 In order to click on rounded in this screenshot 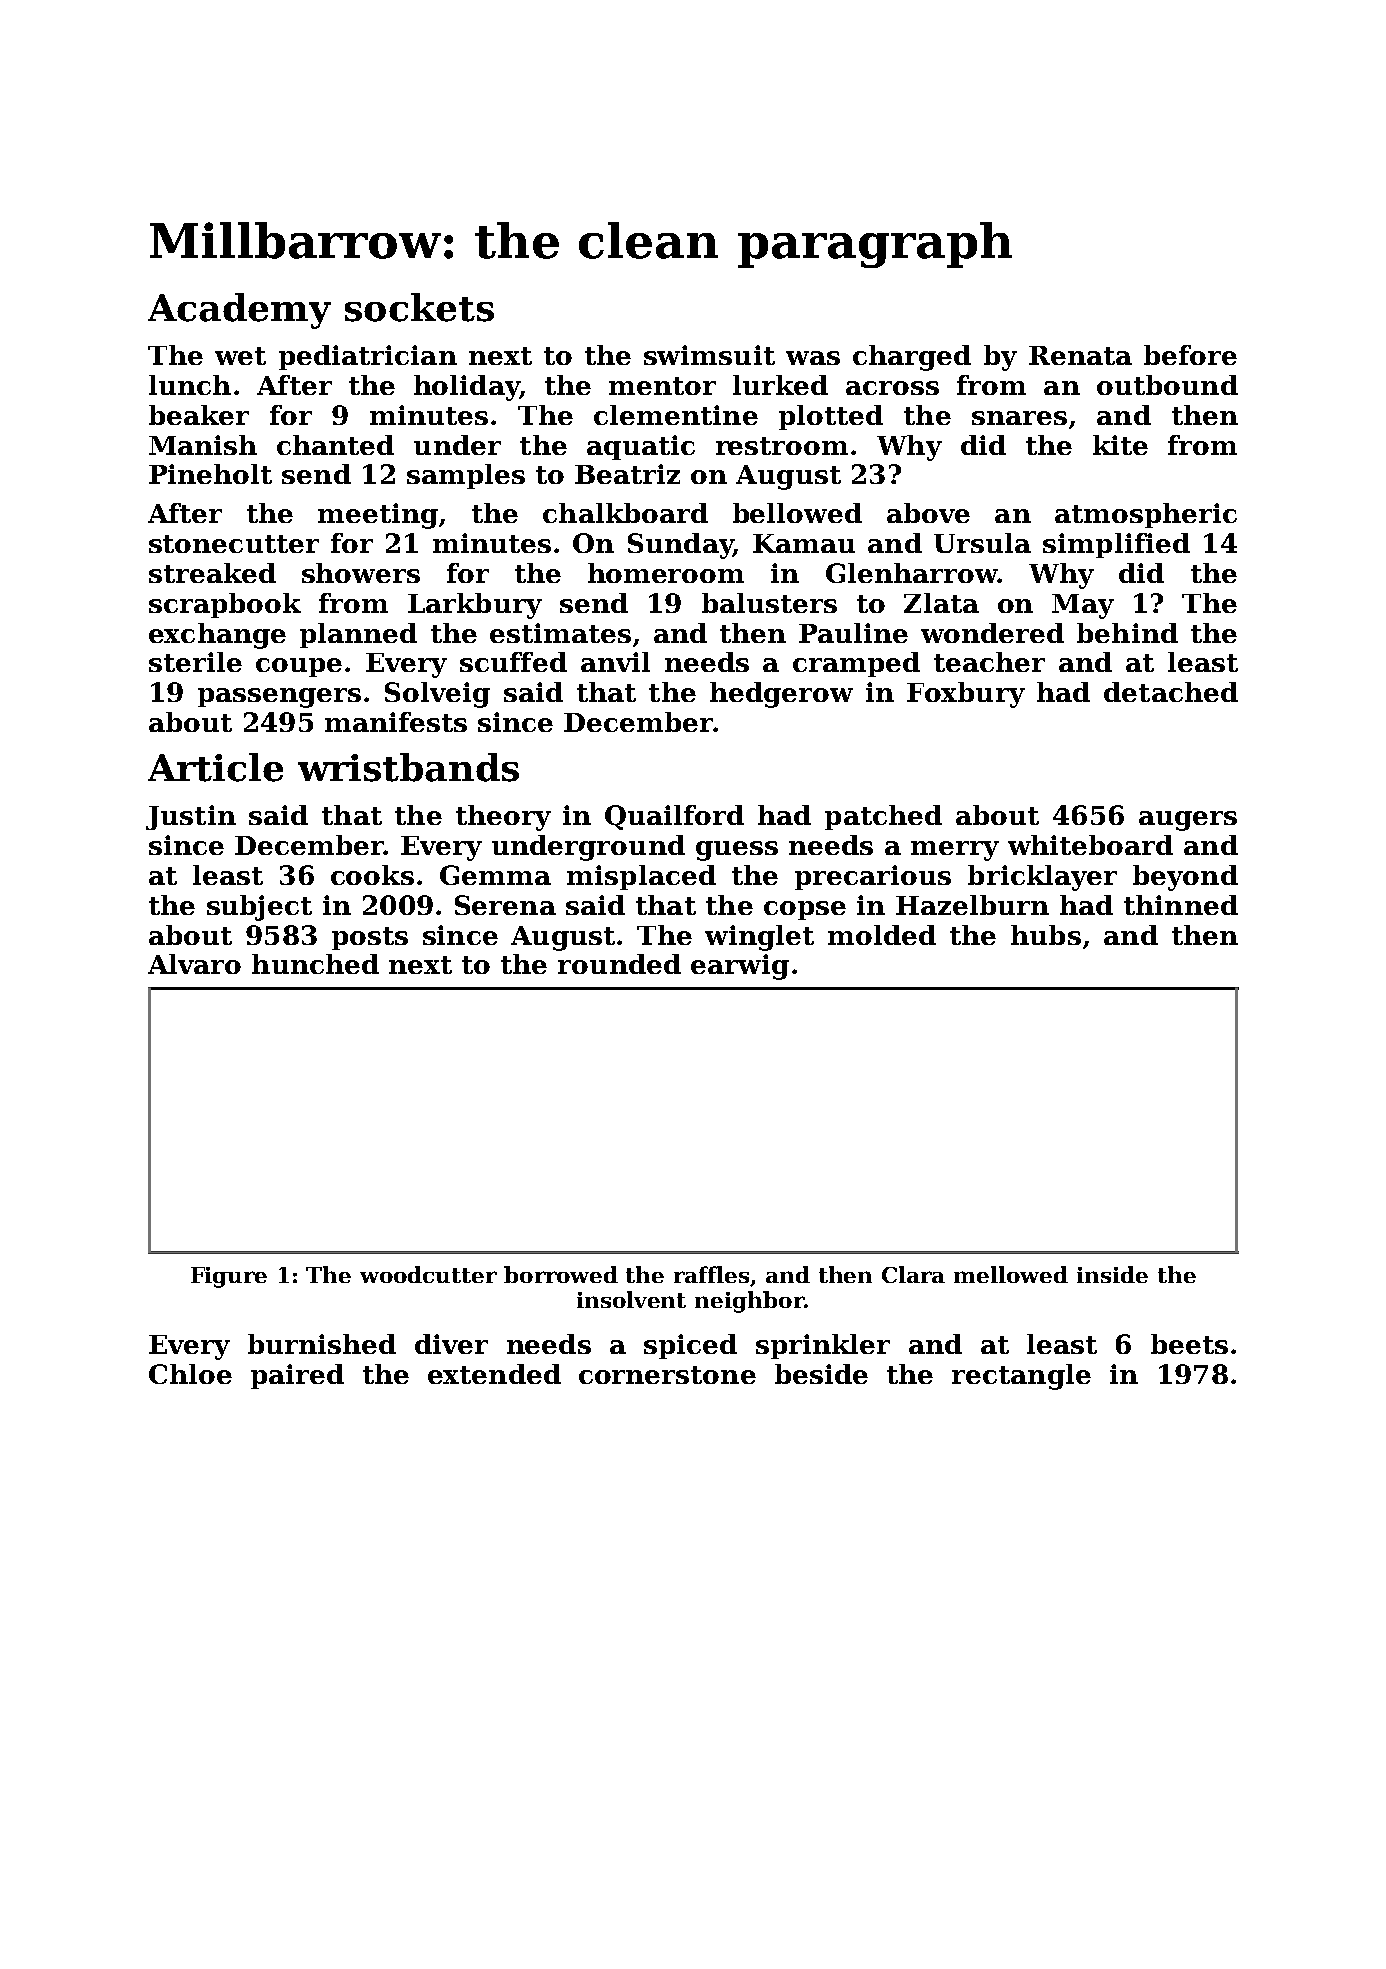, I will do `click(619, 964)`.
